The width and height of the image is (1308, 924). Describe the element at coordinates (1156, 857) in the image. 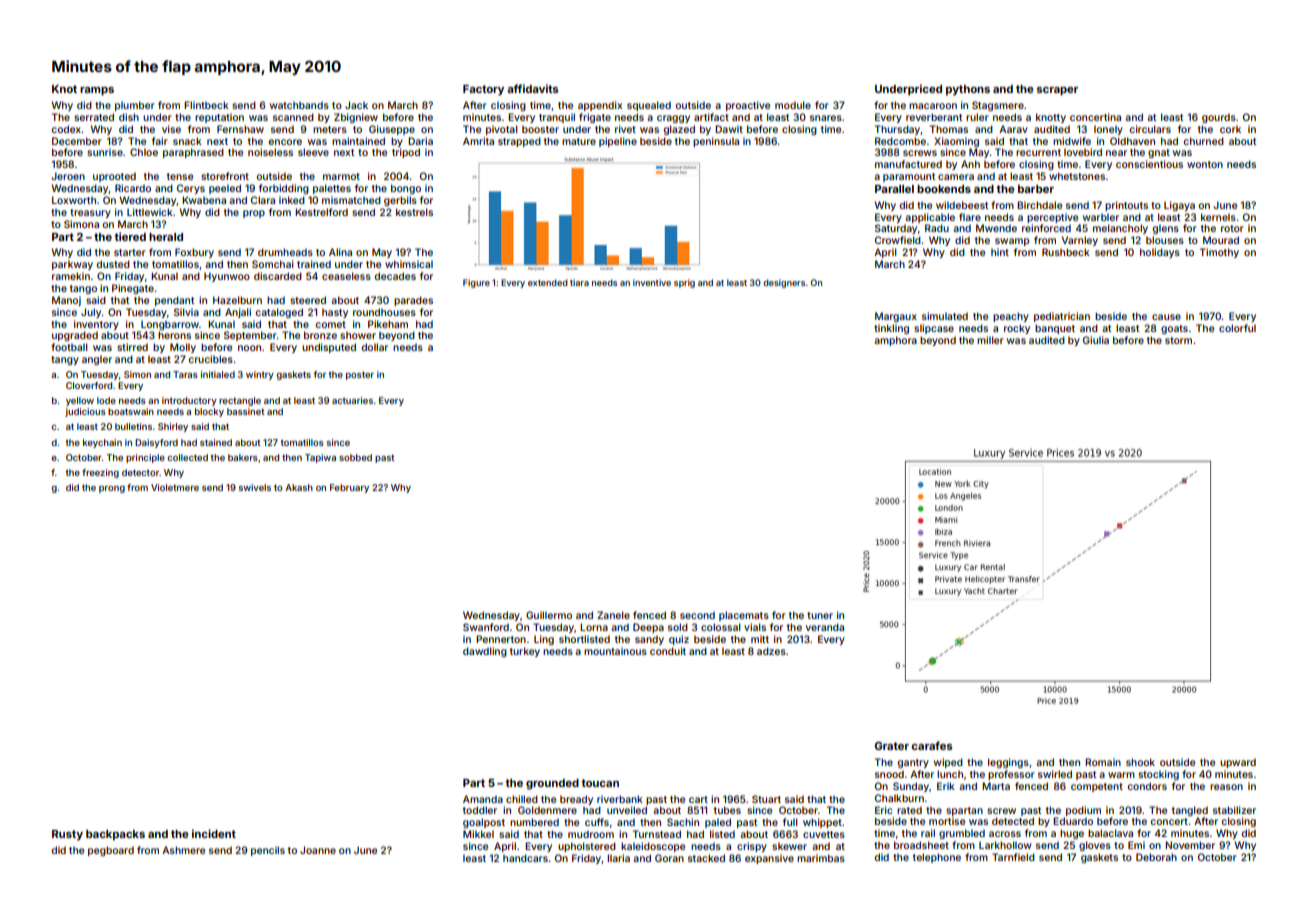

I see `Deborah` at that location.
